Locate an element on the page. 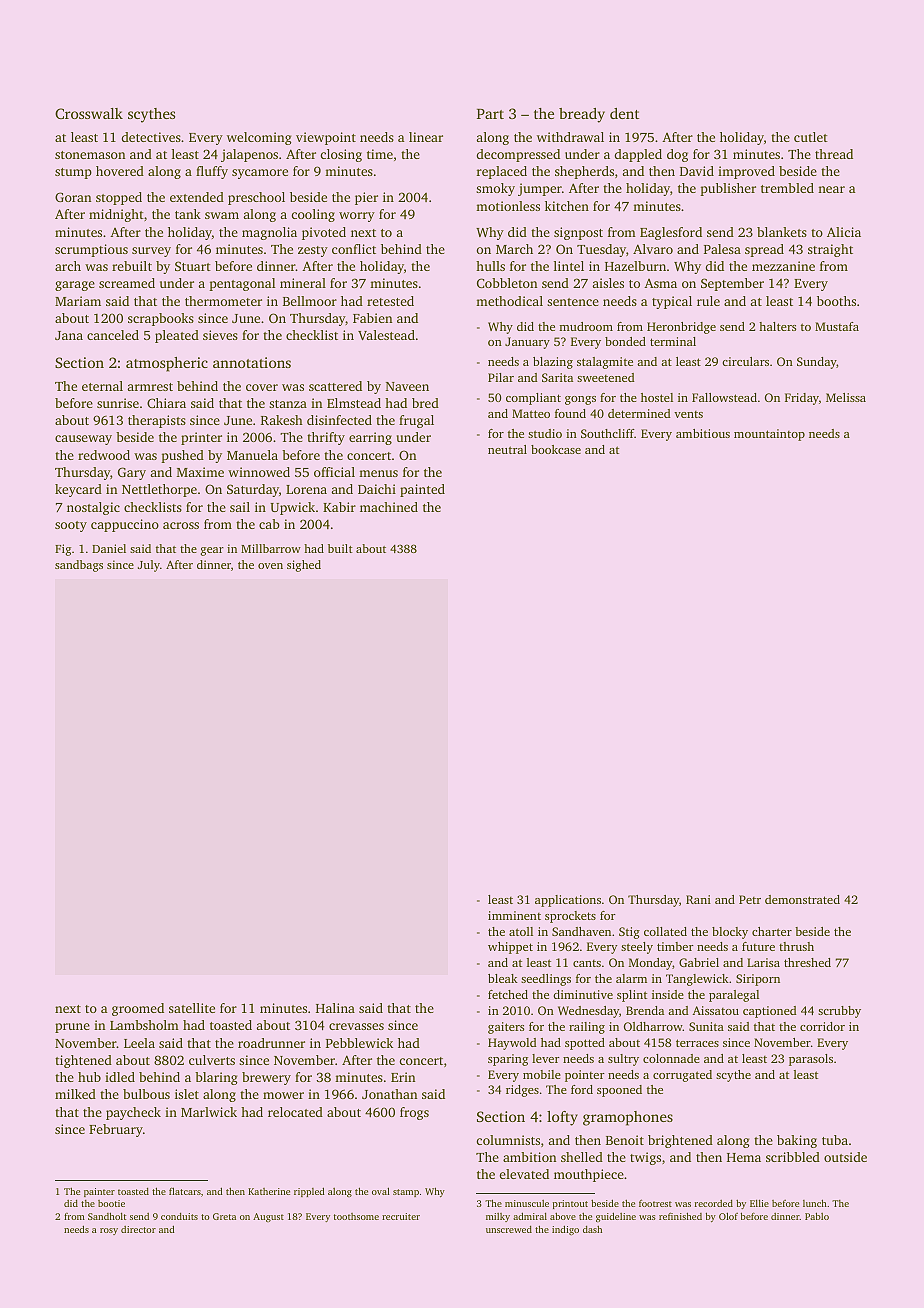 This page has width=924, height=1308. oven is located at coordinates (270, 566).
